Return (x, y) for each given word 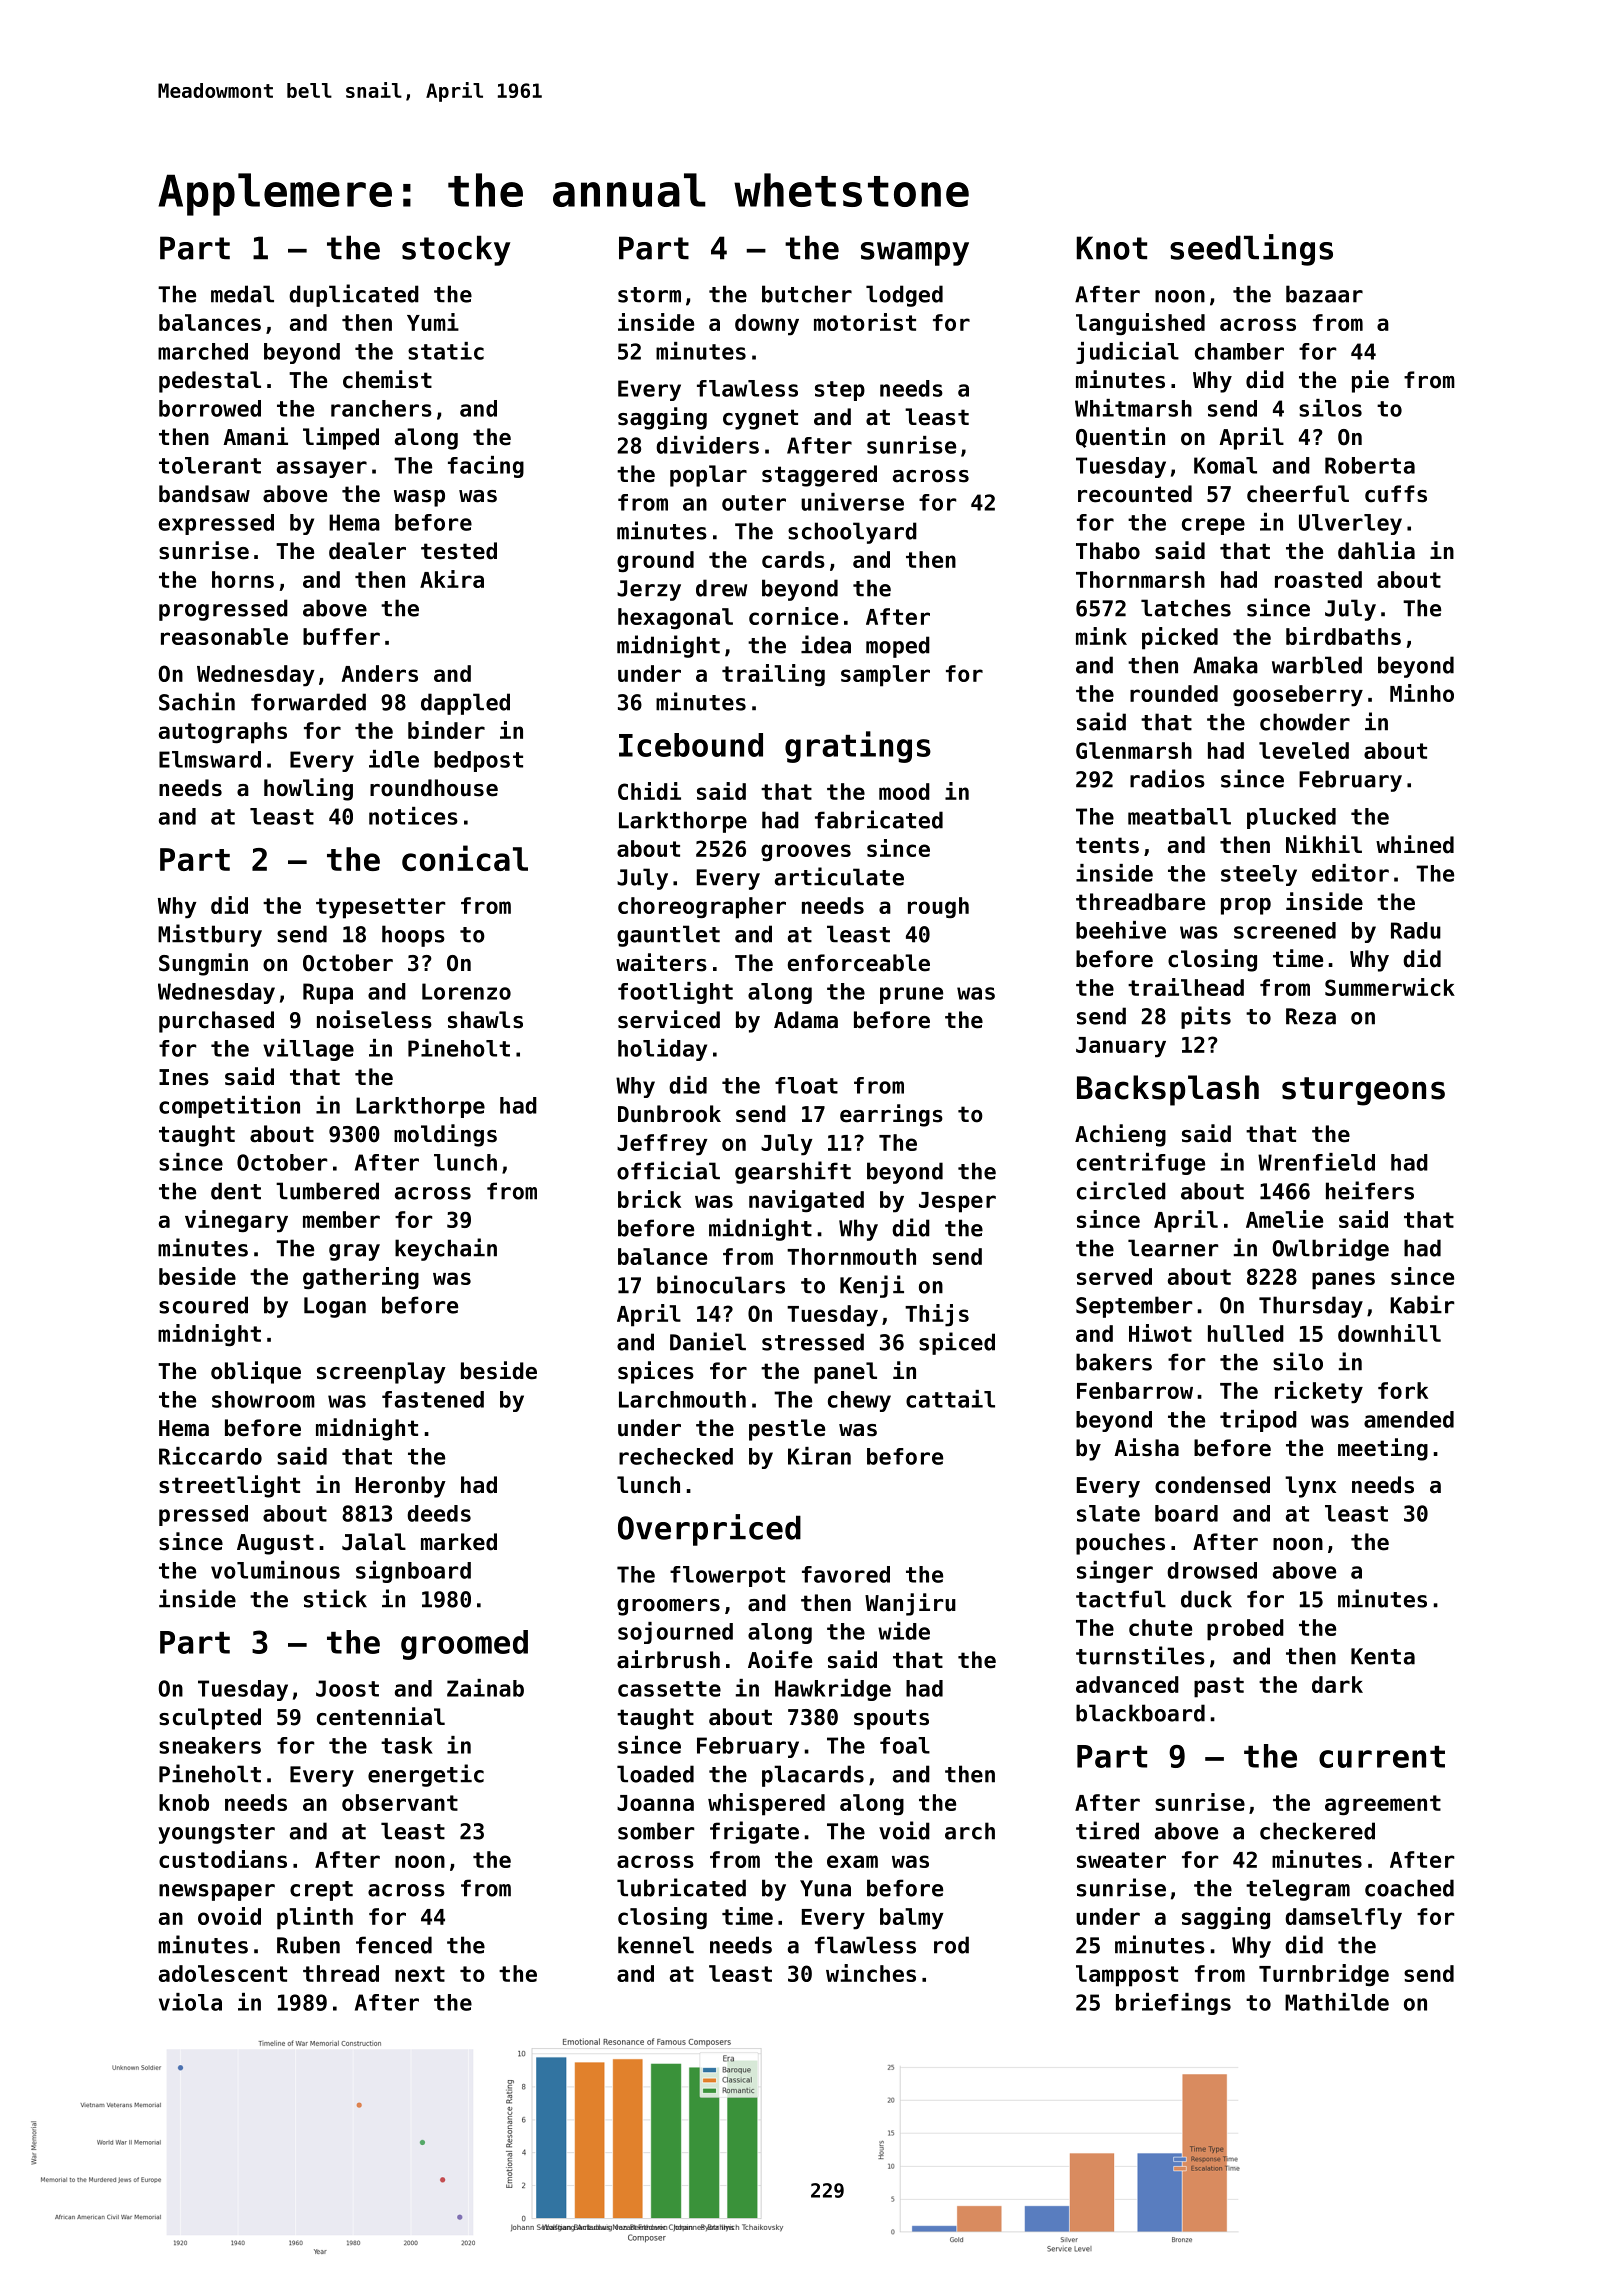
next (420, 1974)
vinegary (236, 1221)
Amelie (1284, 1219)
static (446, 351)
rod (951, 1945)
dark (1337, 1684)
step (840, 391)
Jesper (957, 1202)
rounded (1174, 693)
